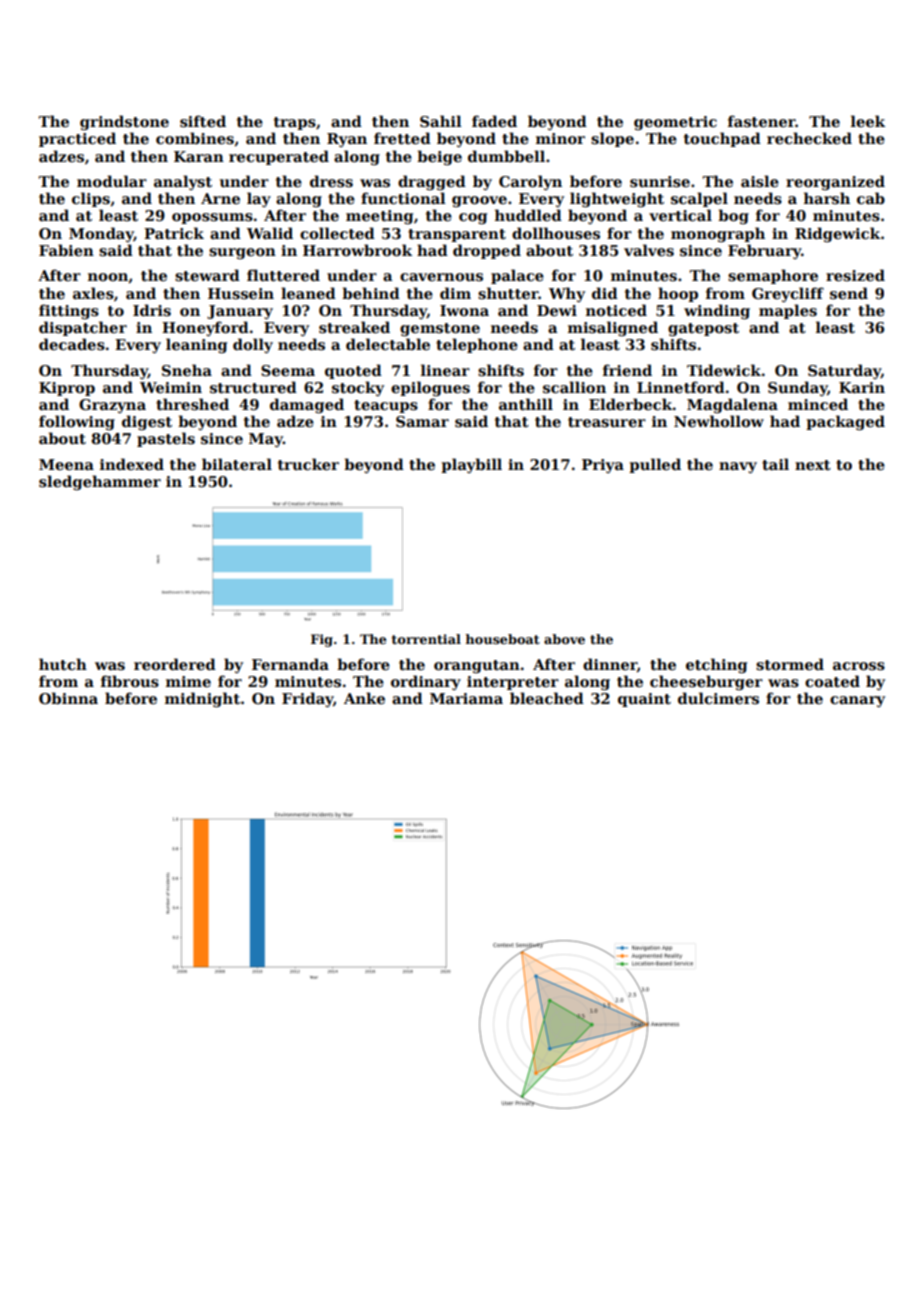 Image resolution: width=924 pixels, height=1308 pixels. What do you see at coordinates (93, 293) in the image?
I see `axles` at bounding box center [93, 293].
